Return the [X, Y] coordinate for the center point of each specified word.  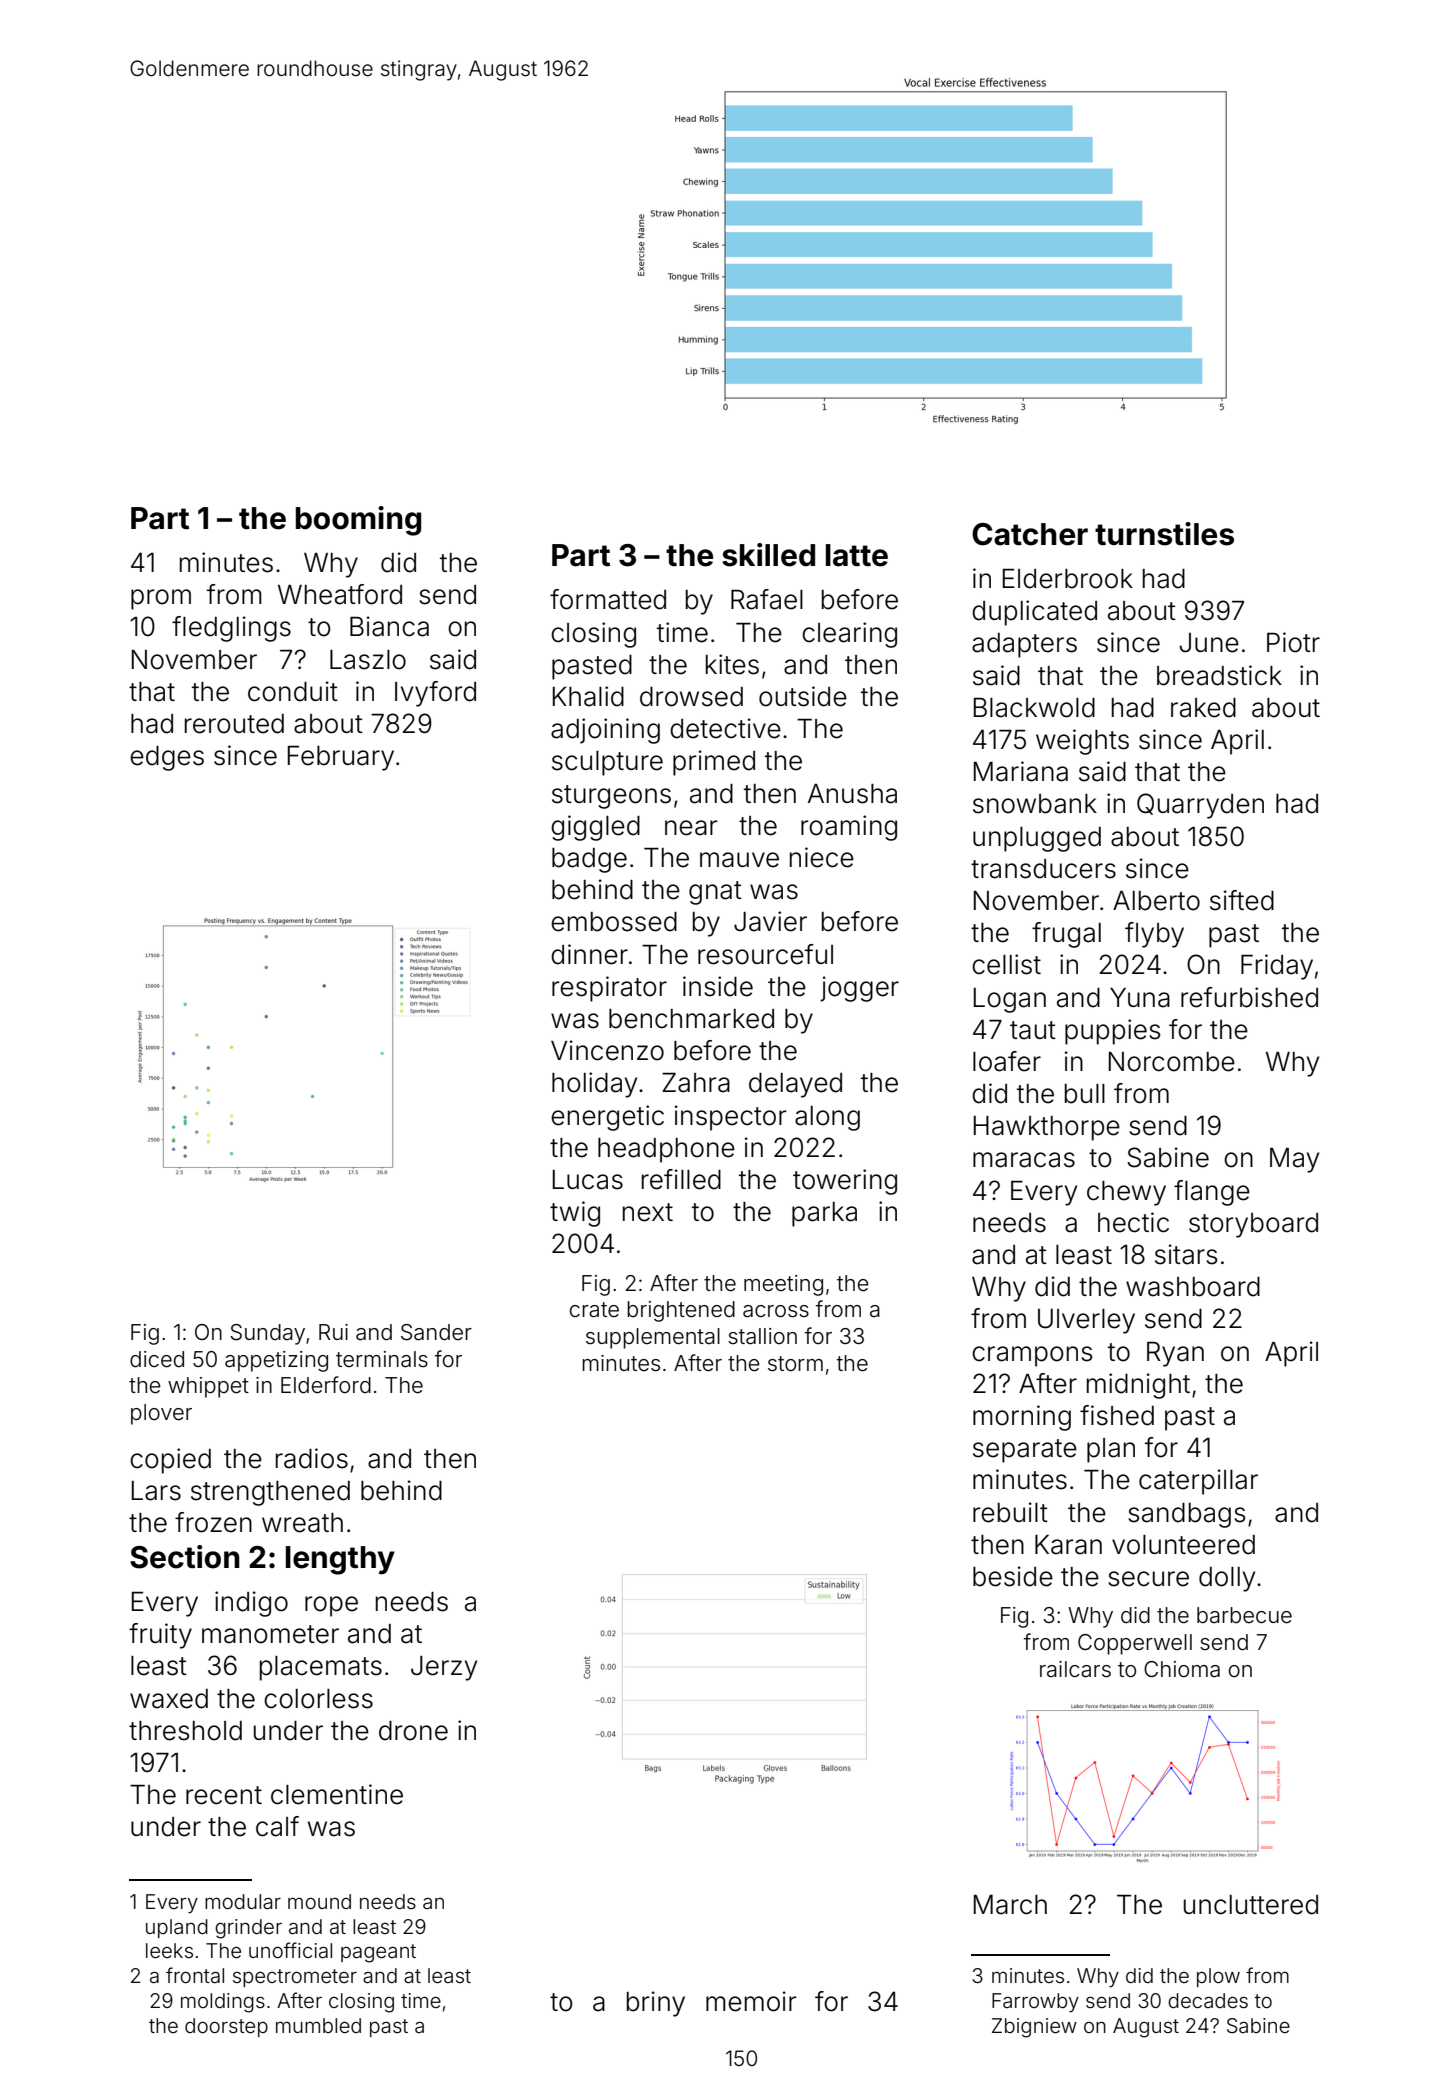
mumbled [318, 2025]
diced [157, 1359]
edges [167, 758]
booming [358, 521]
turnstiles [1164, 534]
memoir [751, 2001]
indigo [251, 1604]
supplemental [653, 1338]
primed [714, 763]
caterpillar [1198, 1482]
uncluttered [1251, 1905]
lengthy [340, 1560]
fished [1117, 1415]
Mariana [1021, 771]
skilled [768, 555]
